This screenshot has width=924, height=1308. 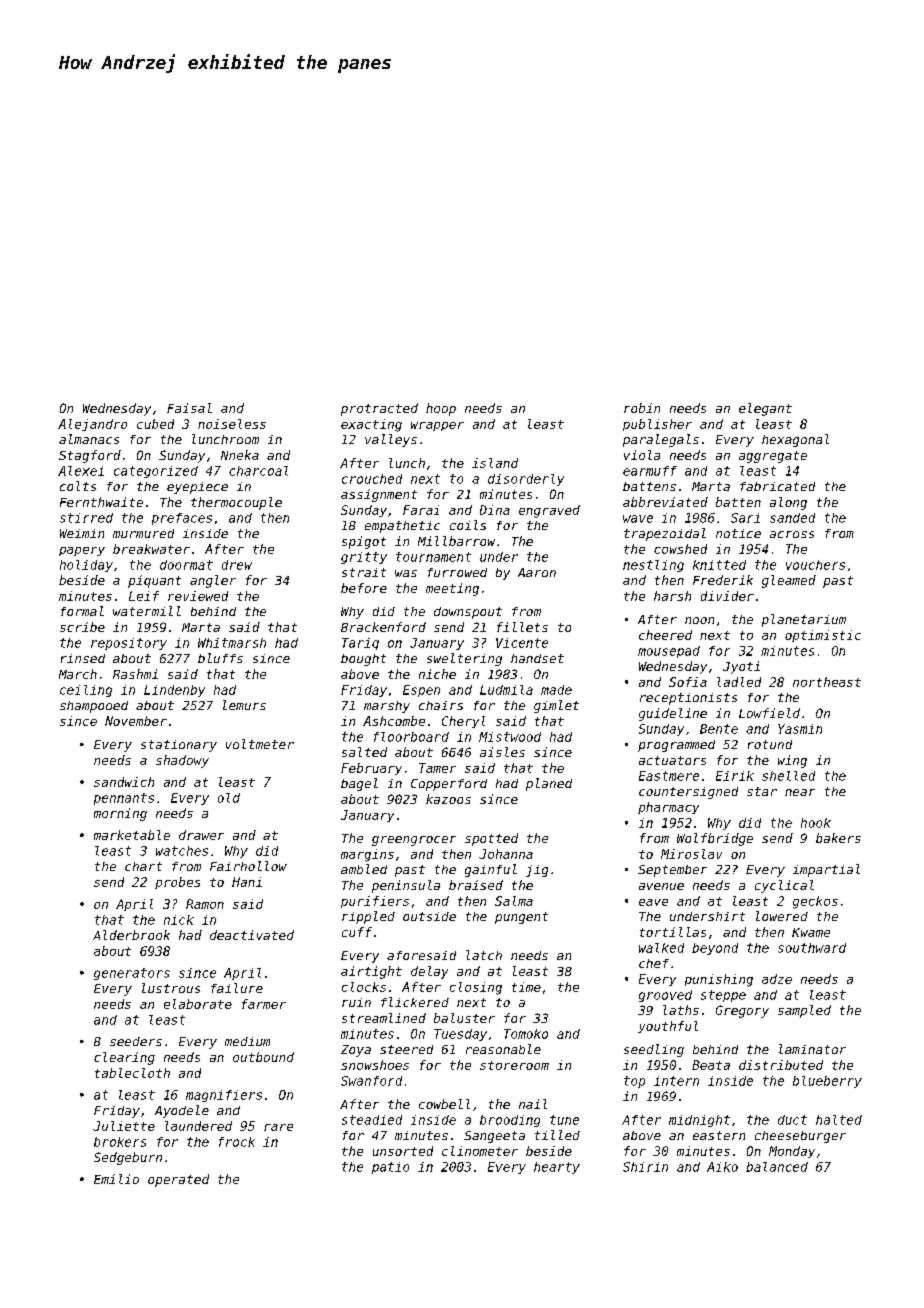 What do you see at coordinates (681, 1010) in the screenshot?
I see `laths` at bounding box center [681, 1010].
